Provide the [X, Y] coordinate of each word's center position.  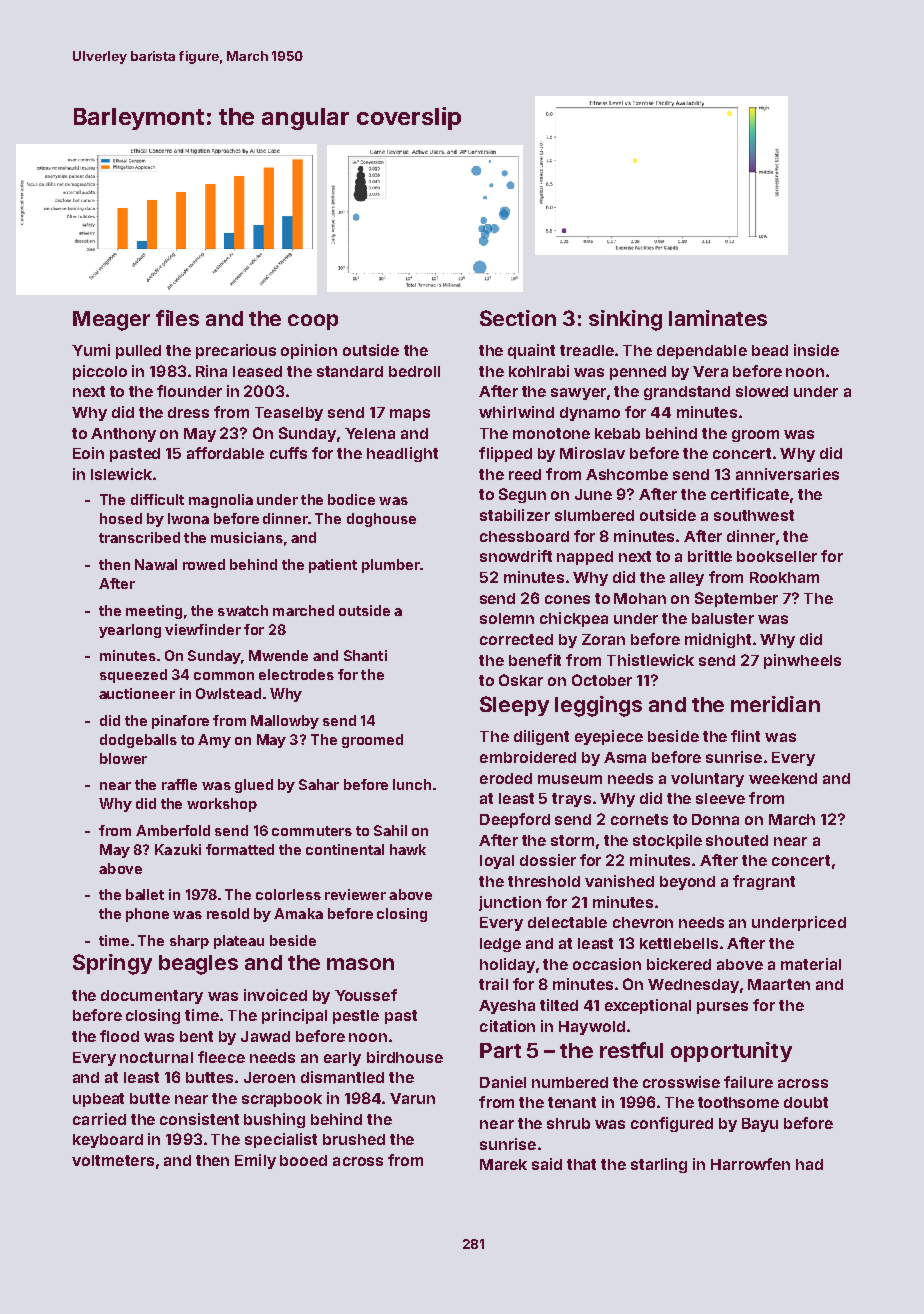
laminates [718, 318]
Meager [111, 321]
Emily [255, 1161]
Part [500, 1050]
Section [518, 318]
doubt [806, 1102]
